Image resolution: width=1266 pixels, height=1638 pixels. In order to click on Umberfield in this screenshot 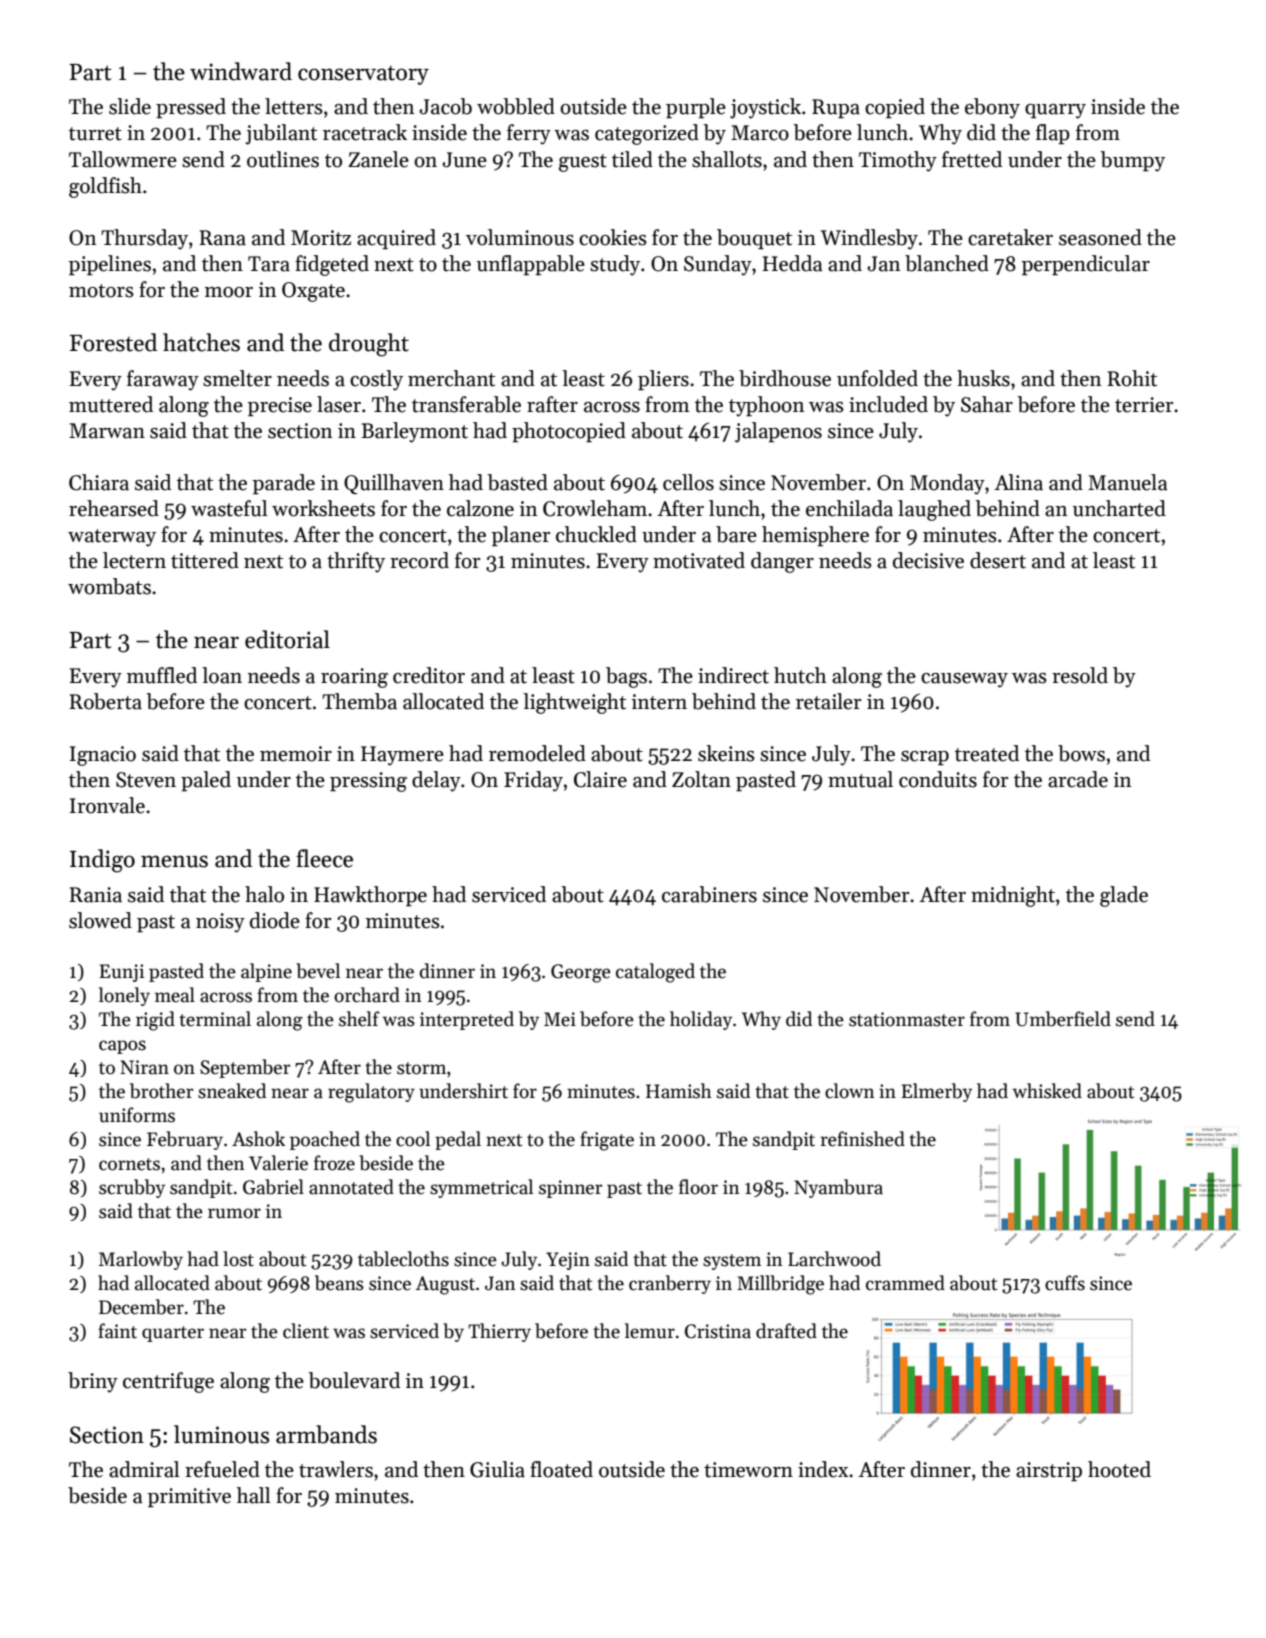, I will do `click(1063, 1019)`.
